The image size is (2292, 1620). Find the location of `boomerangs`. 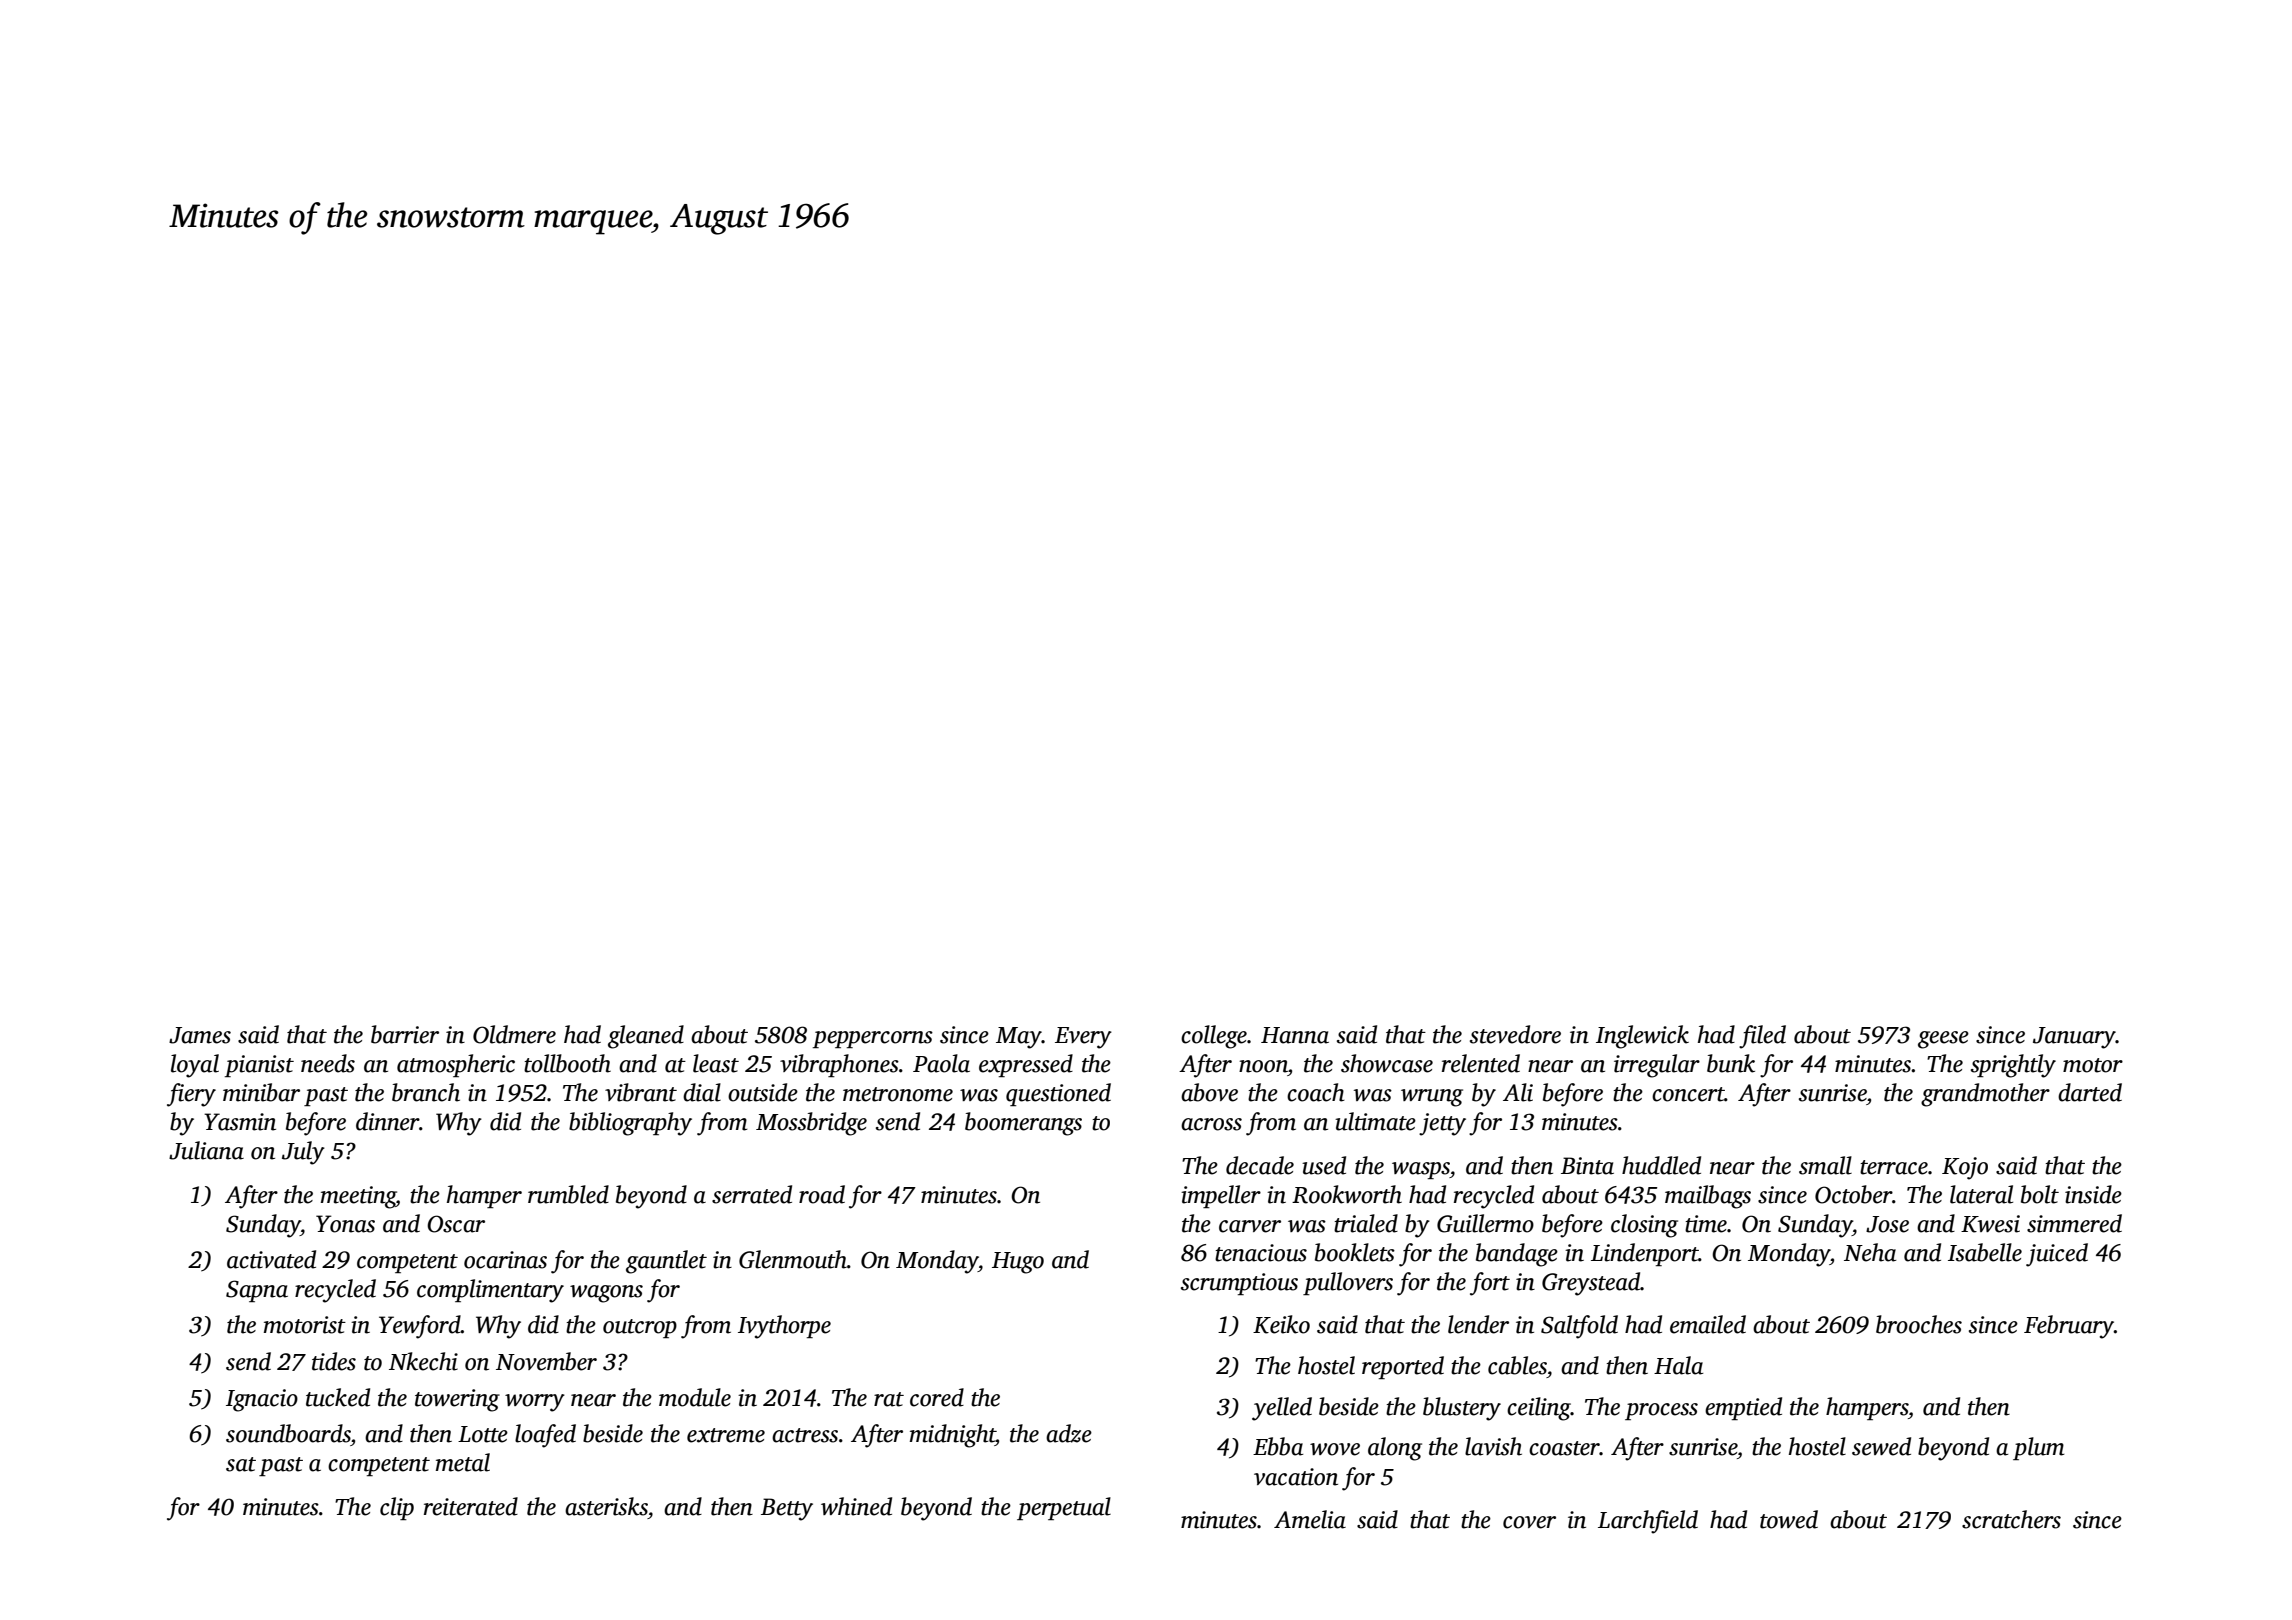

boomerangs is located at coordinates (1023, 1124).
